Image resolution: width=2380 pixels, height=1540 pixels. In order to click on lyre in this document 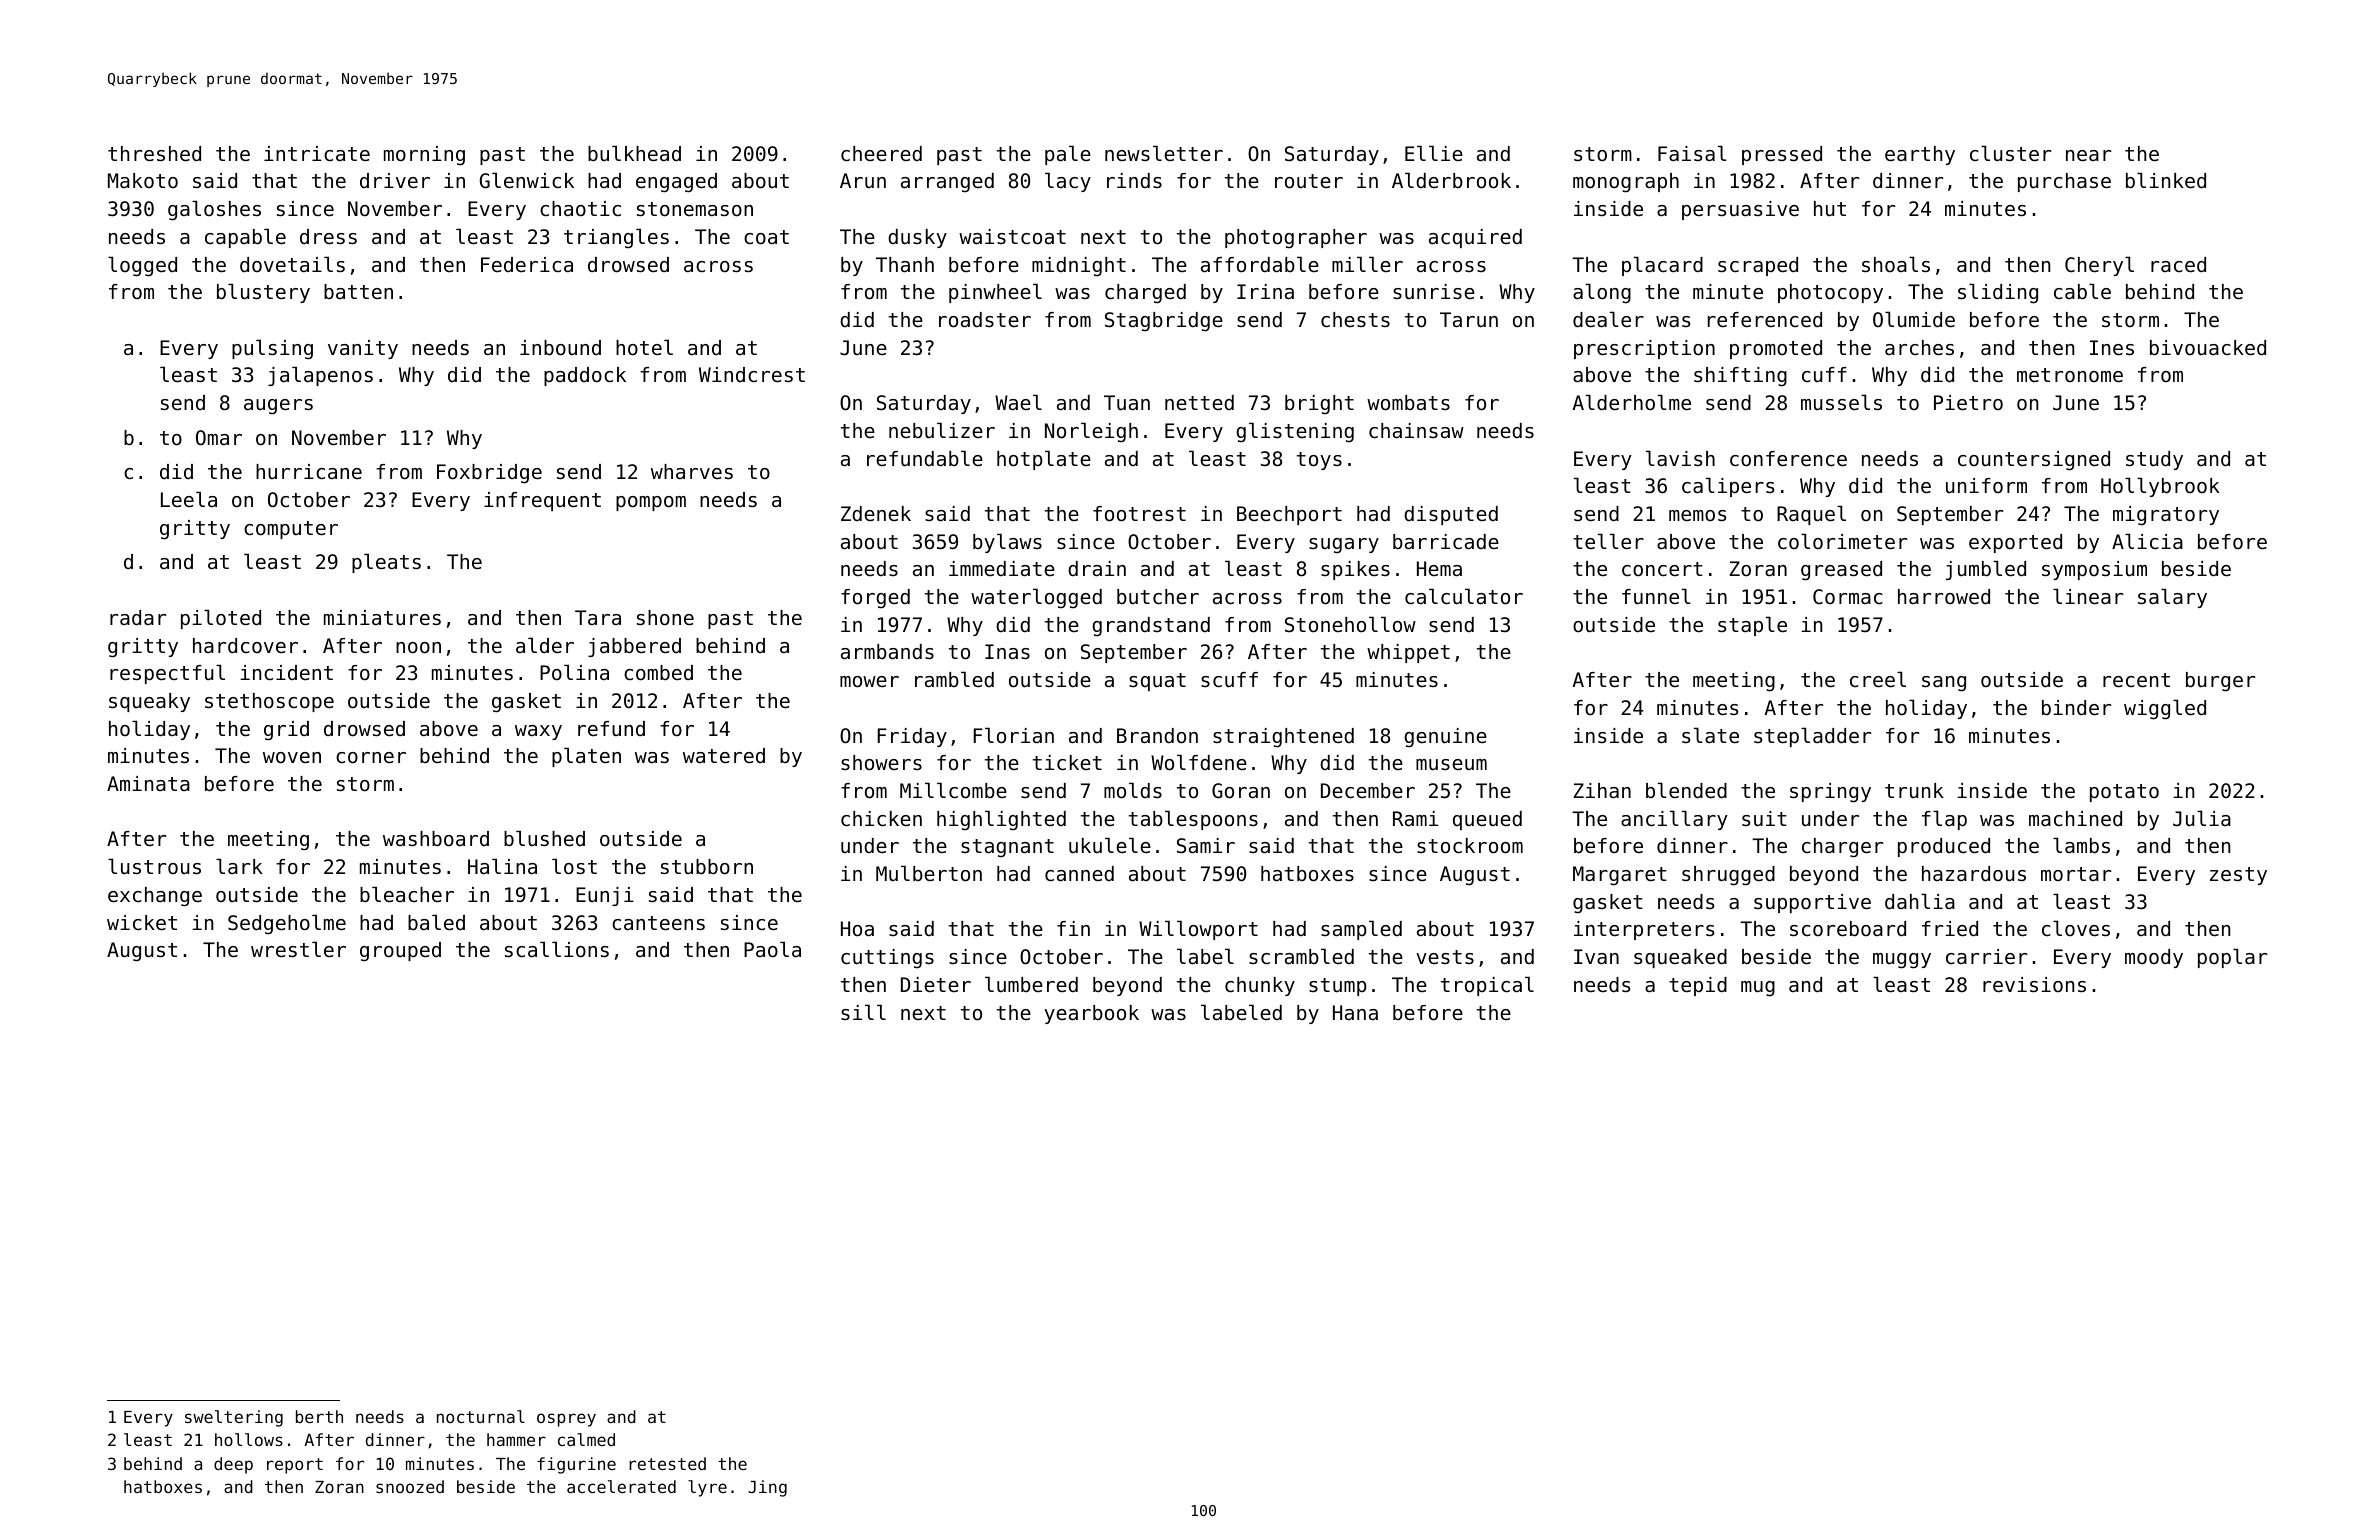, I will do `click(707, 1488)`.
